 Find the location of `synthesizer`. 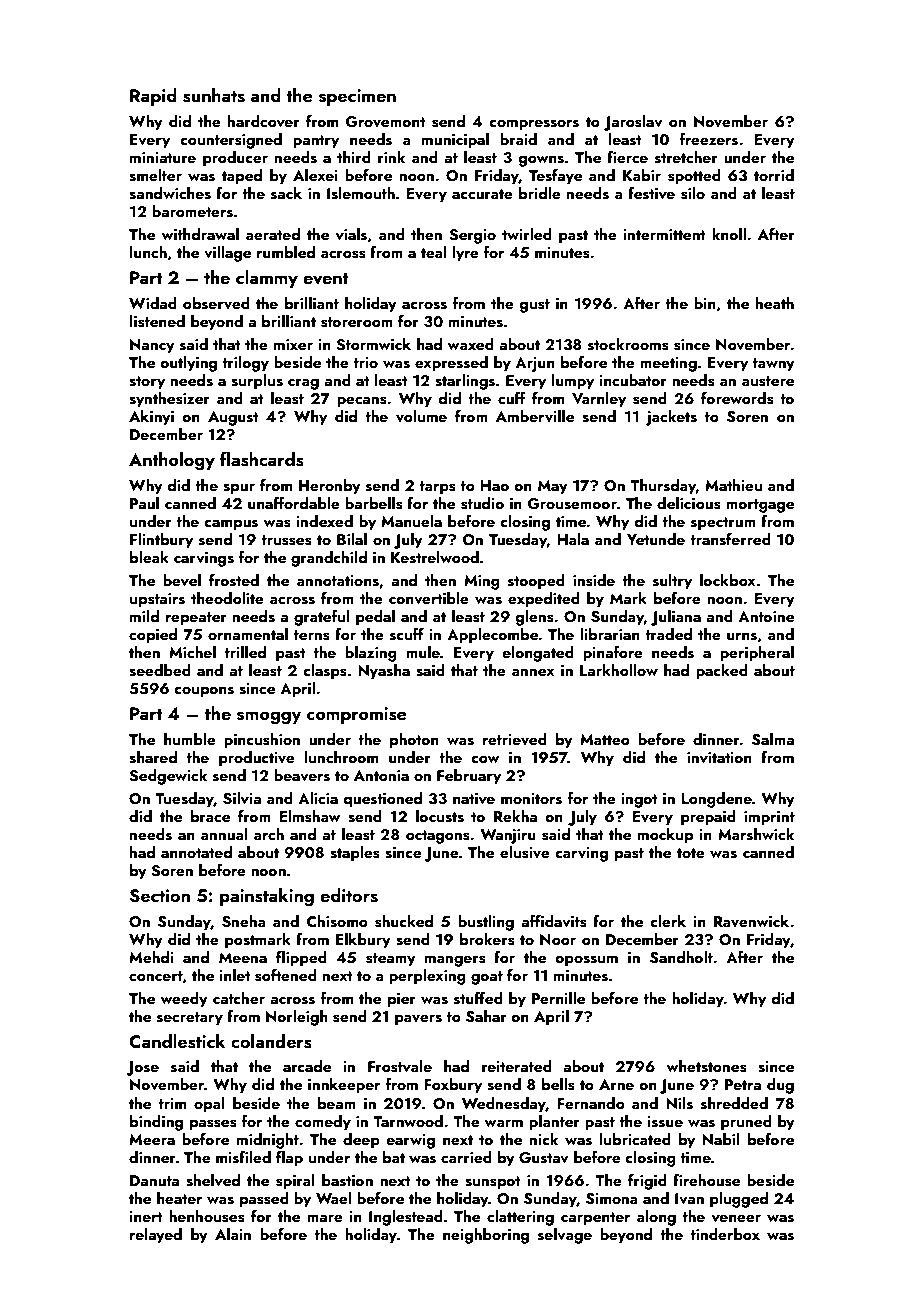

synthesizer is located at coordinates (169, 400).
